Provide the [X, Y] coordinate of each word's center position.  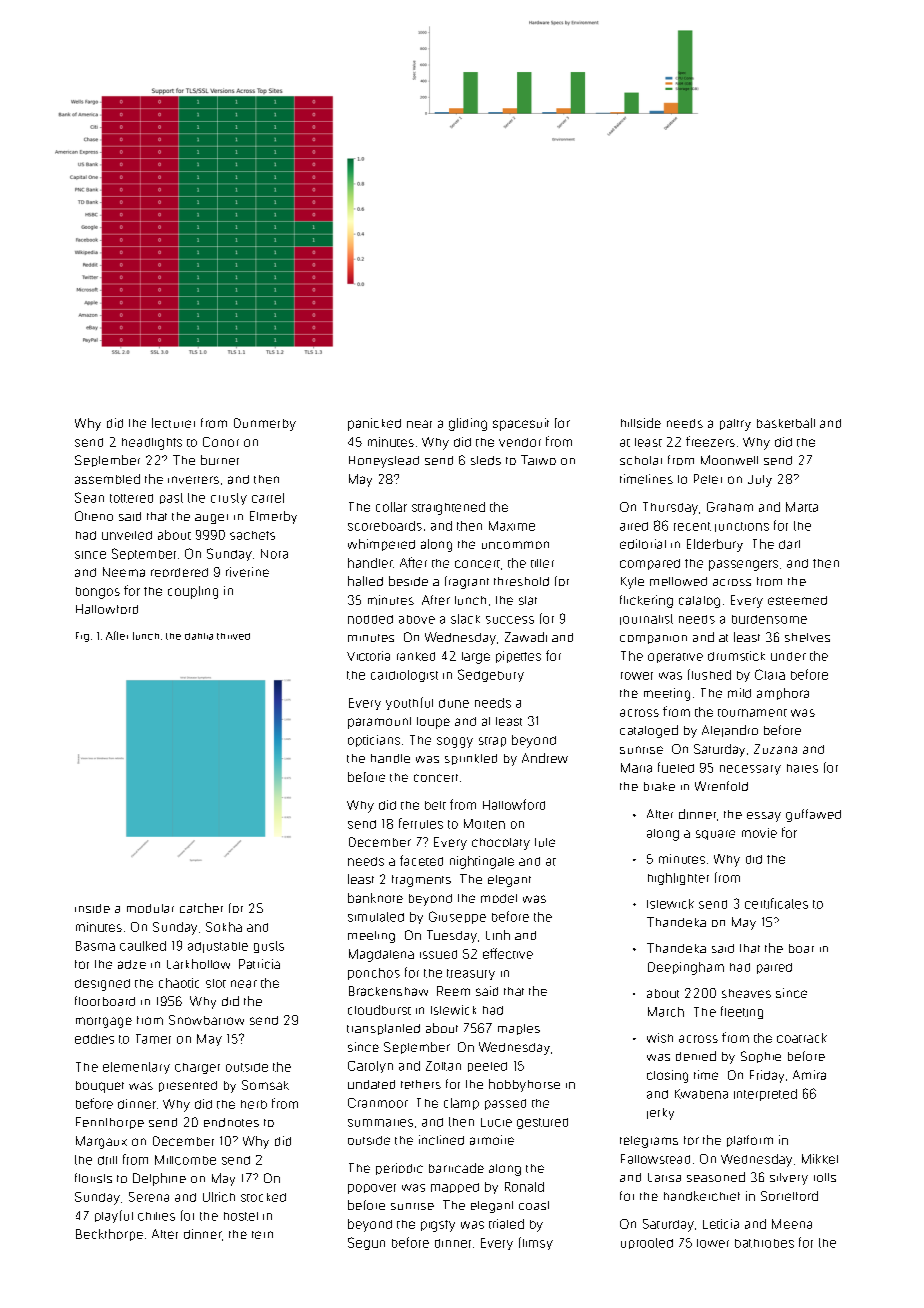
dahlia [199, 636]
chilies [156, 1216]
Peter [708, 479]
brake [659, 786]
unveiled [127, 535]
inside [92, 908]
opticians [374, 741]
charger [197, 1068]
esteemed [797, 600]
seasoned [716, 1177]
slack [465, 619]
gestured [542, 1123]
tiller [542, 563]
